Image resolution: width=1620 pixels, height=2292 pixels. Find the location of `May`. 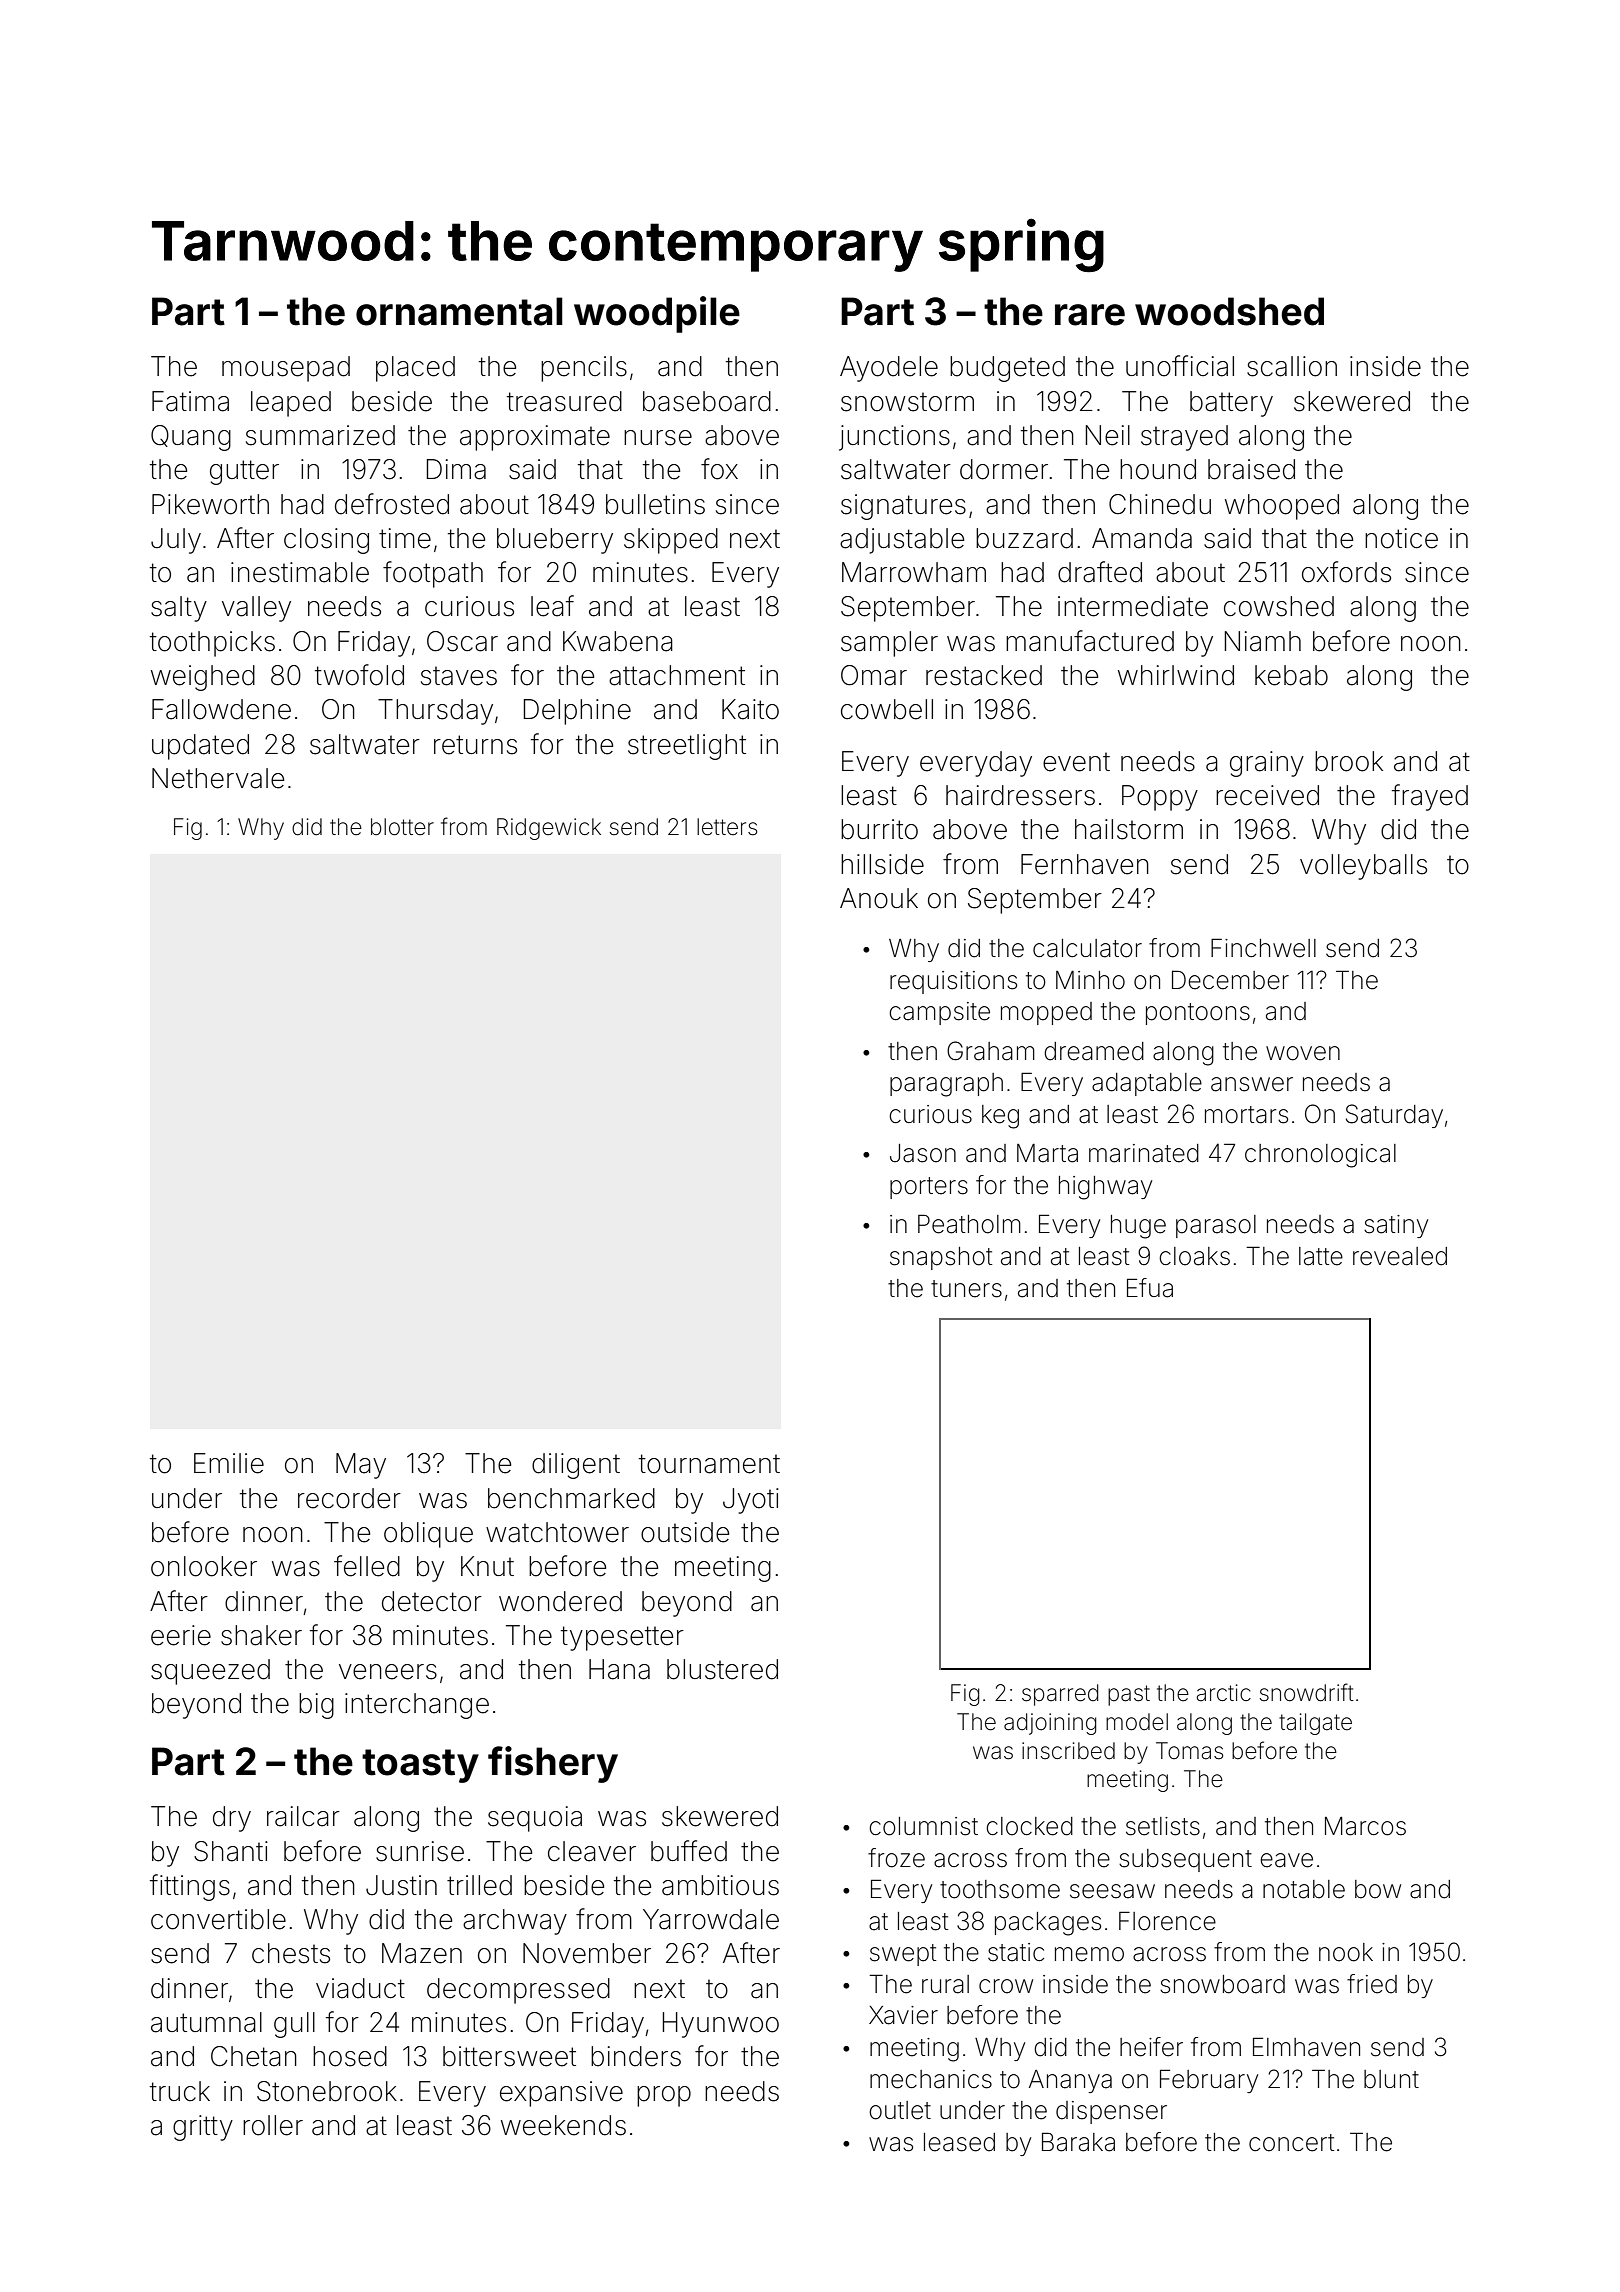

May is located at coordinates (361, 1466).
